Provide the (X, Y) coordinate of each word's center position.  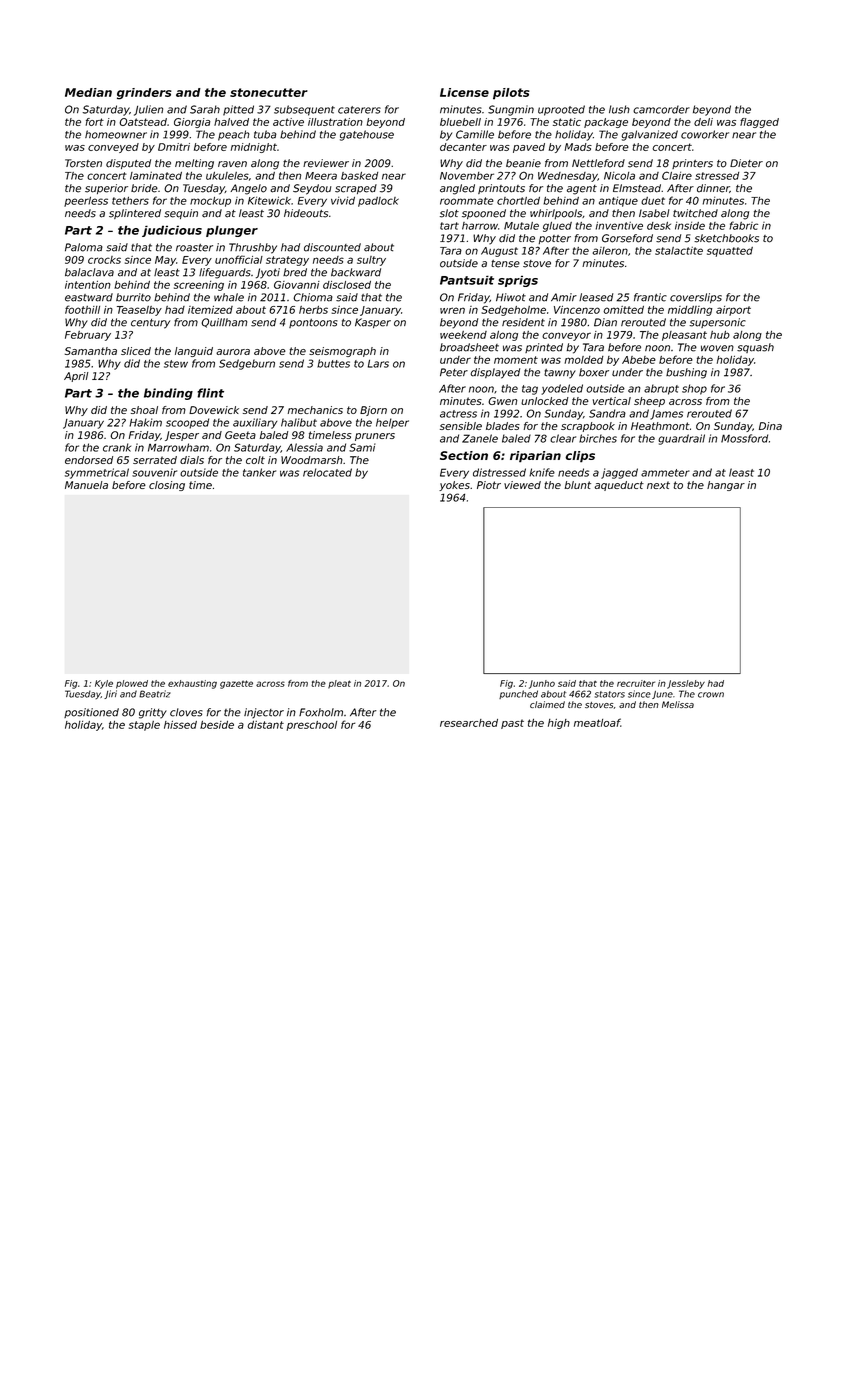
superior (106, 189)
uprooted (561, 110)
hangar (726, 486)
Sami (362, 447)
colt (255, 460)
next (658, 485)
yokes (454, 486)
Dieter (746, 163)
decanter (463, 147)
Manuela (86, 485)
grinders (144, 94)
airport (733, 311)
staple (144, 726)
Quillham (224, 323)
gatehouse (367, 135)
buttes (333, 363)
